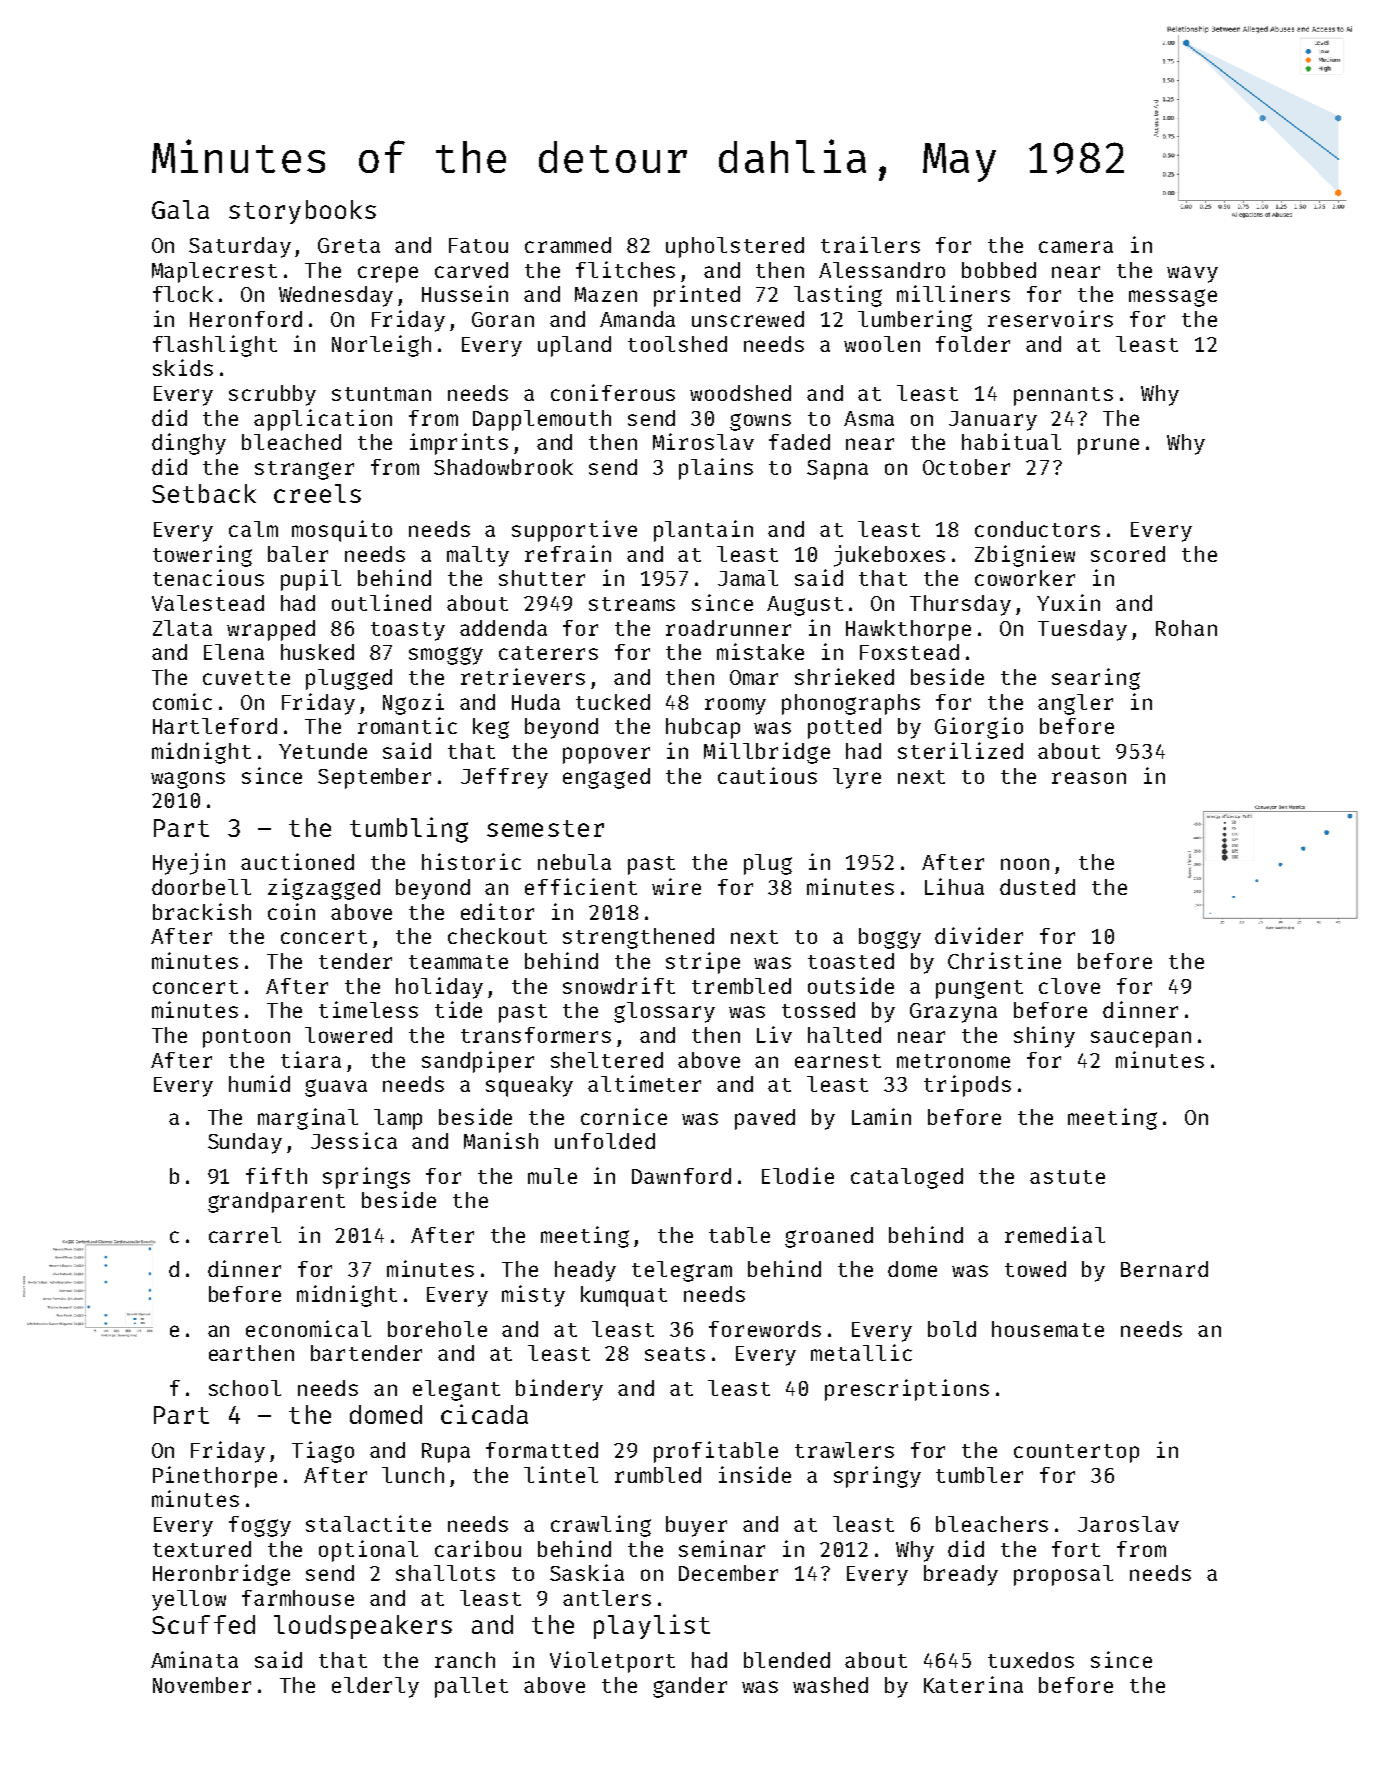 The height and width of the screenshot is (1788, 1381). Describe the element at coordinates (953, 1013) in the screenshot. I see `Grazyna` at that location.
